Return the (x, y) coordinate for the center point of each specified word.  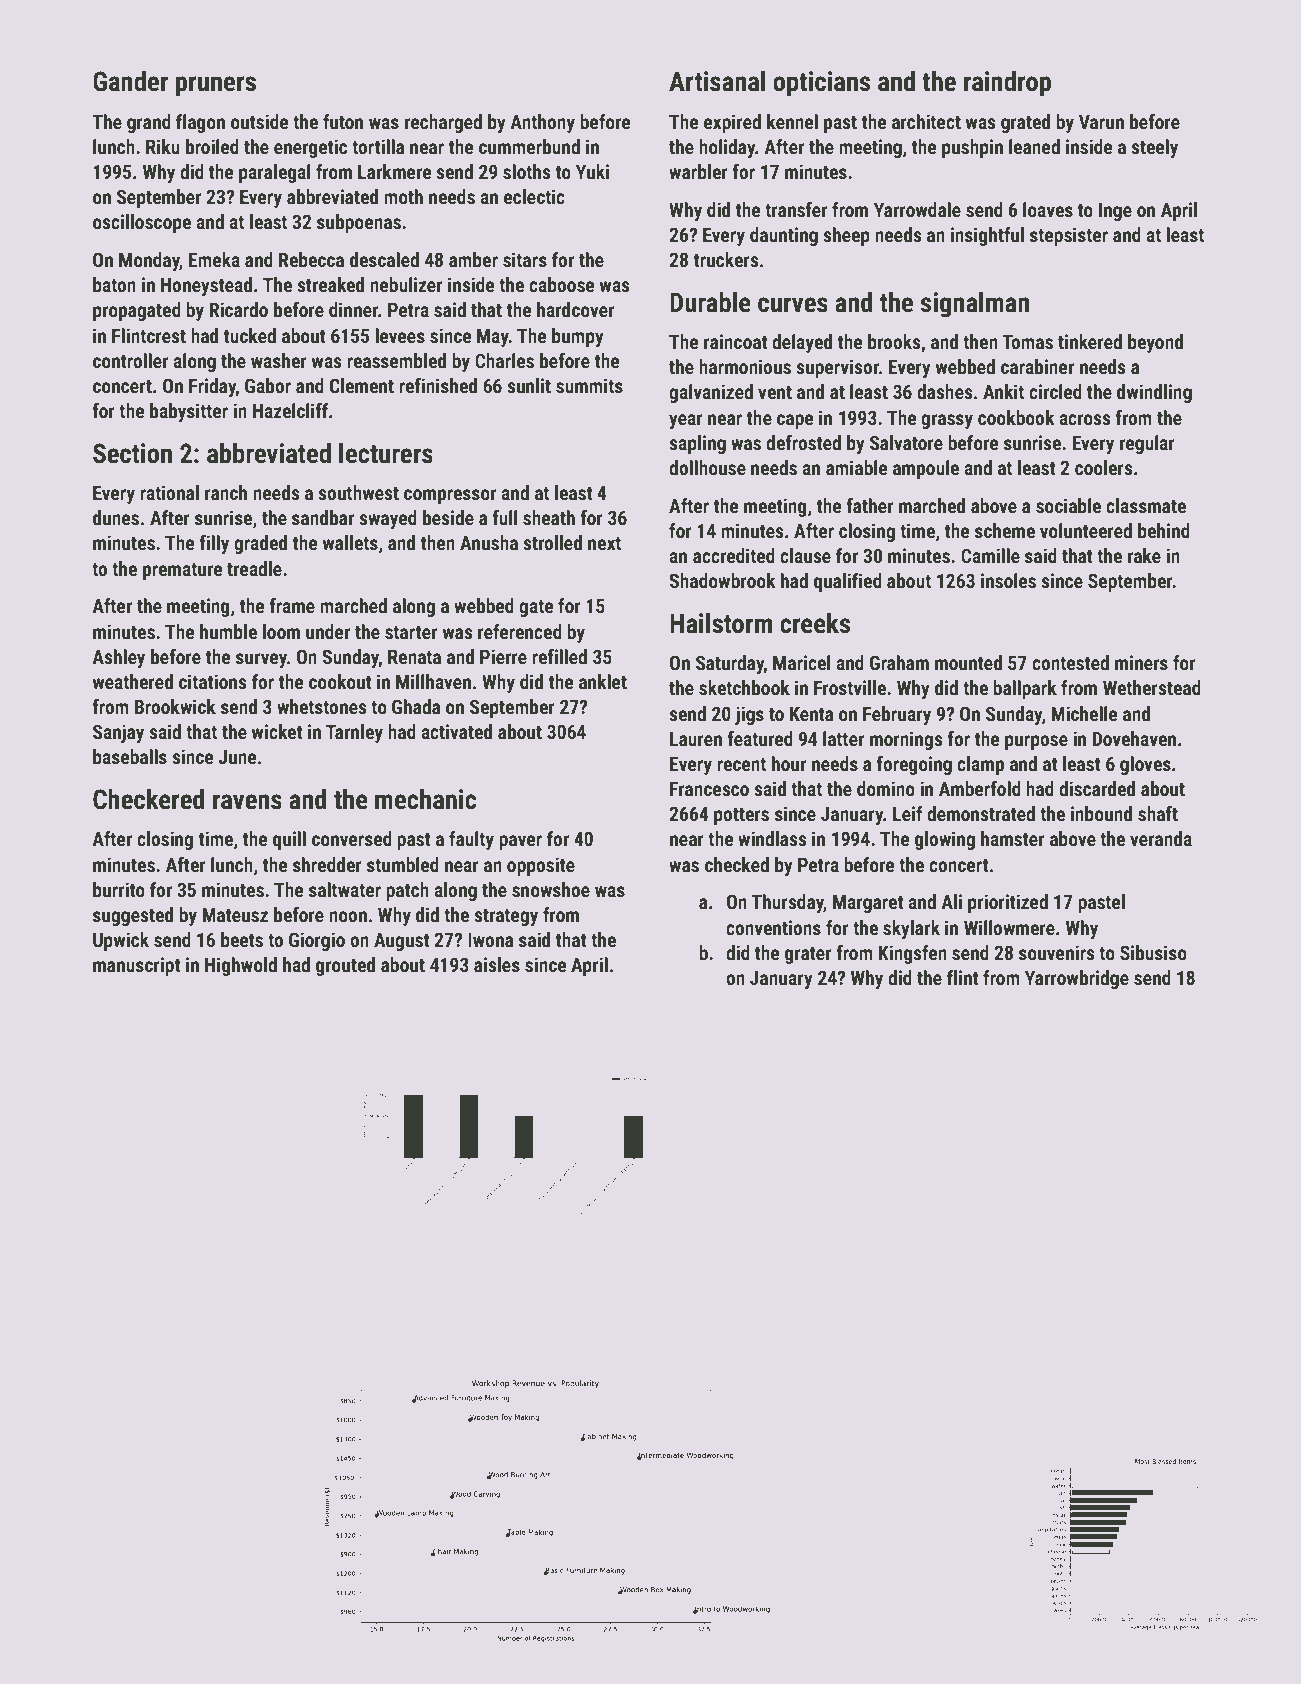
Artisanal (717, 81)
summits (589, 385)
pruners (216, 86)
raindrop (1007, 84)
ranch (226, 492)
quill (289, 840)
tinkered (1090, 341)
